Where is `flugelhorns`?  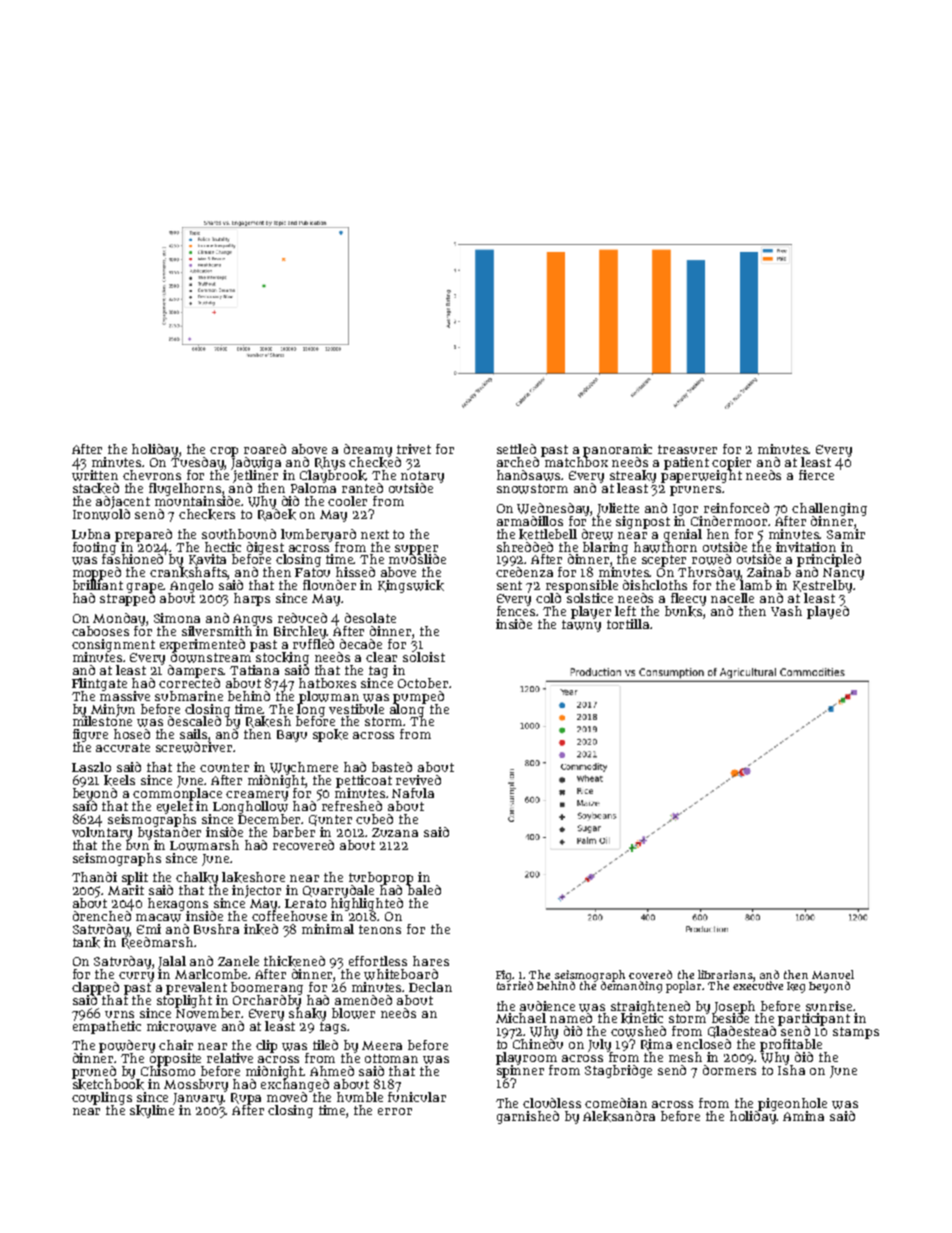 flugelhorns is located at coordinates (186, 489).
